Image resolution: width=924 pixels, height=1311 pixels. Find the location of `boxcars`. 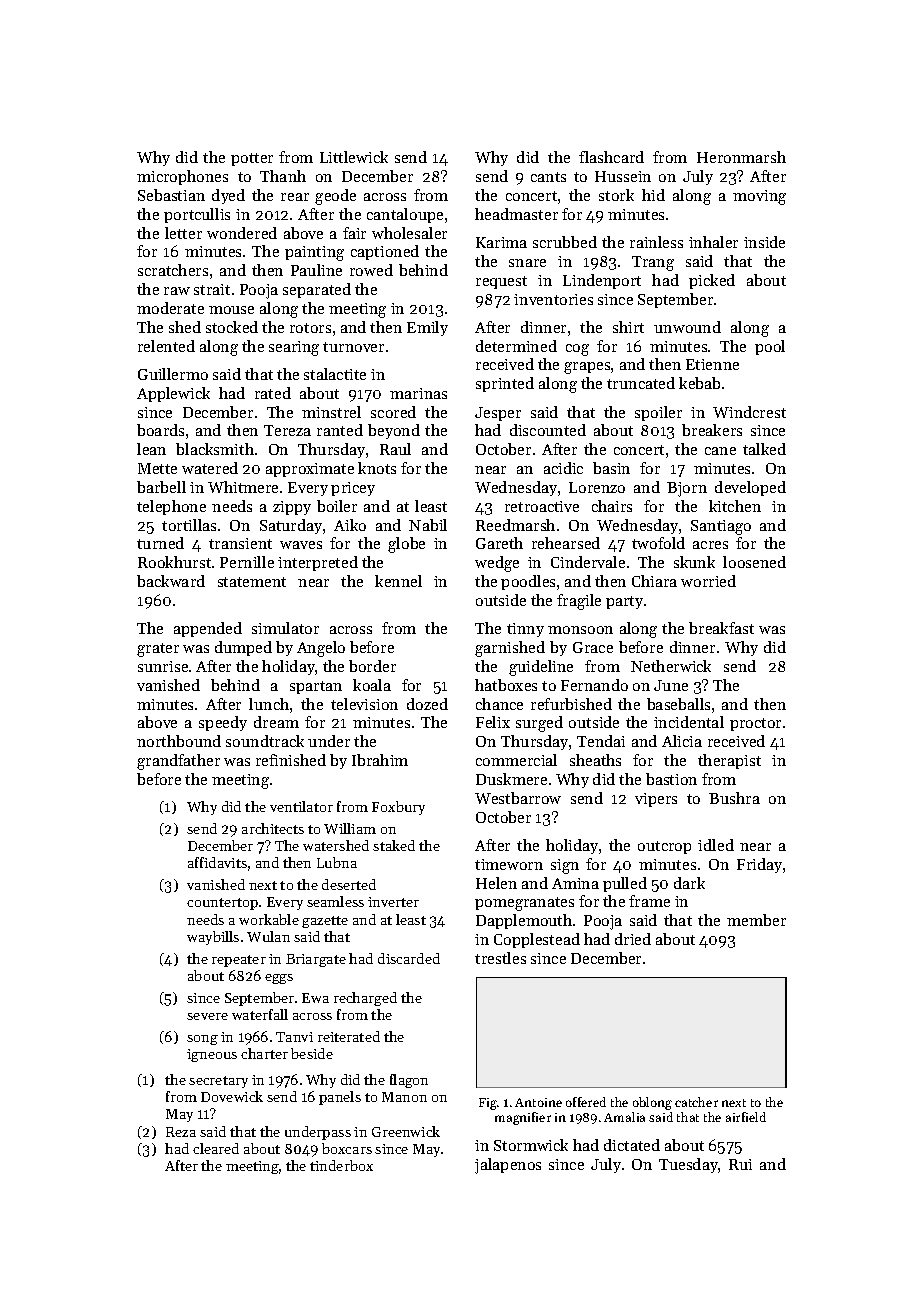

boxcars is located at coordinates (347, 1148).
